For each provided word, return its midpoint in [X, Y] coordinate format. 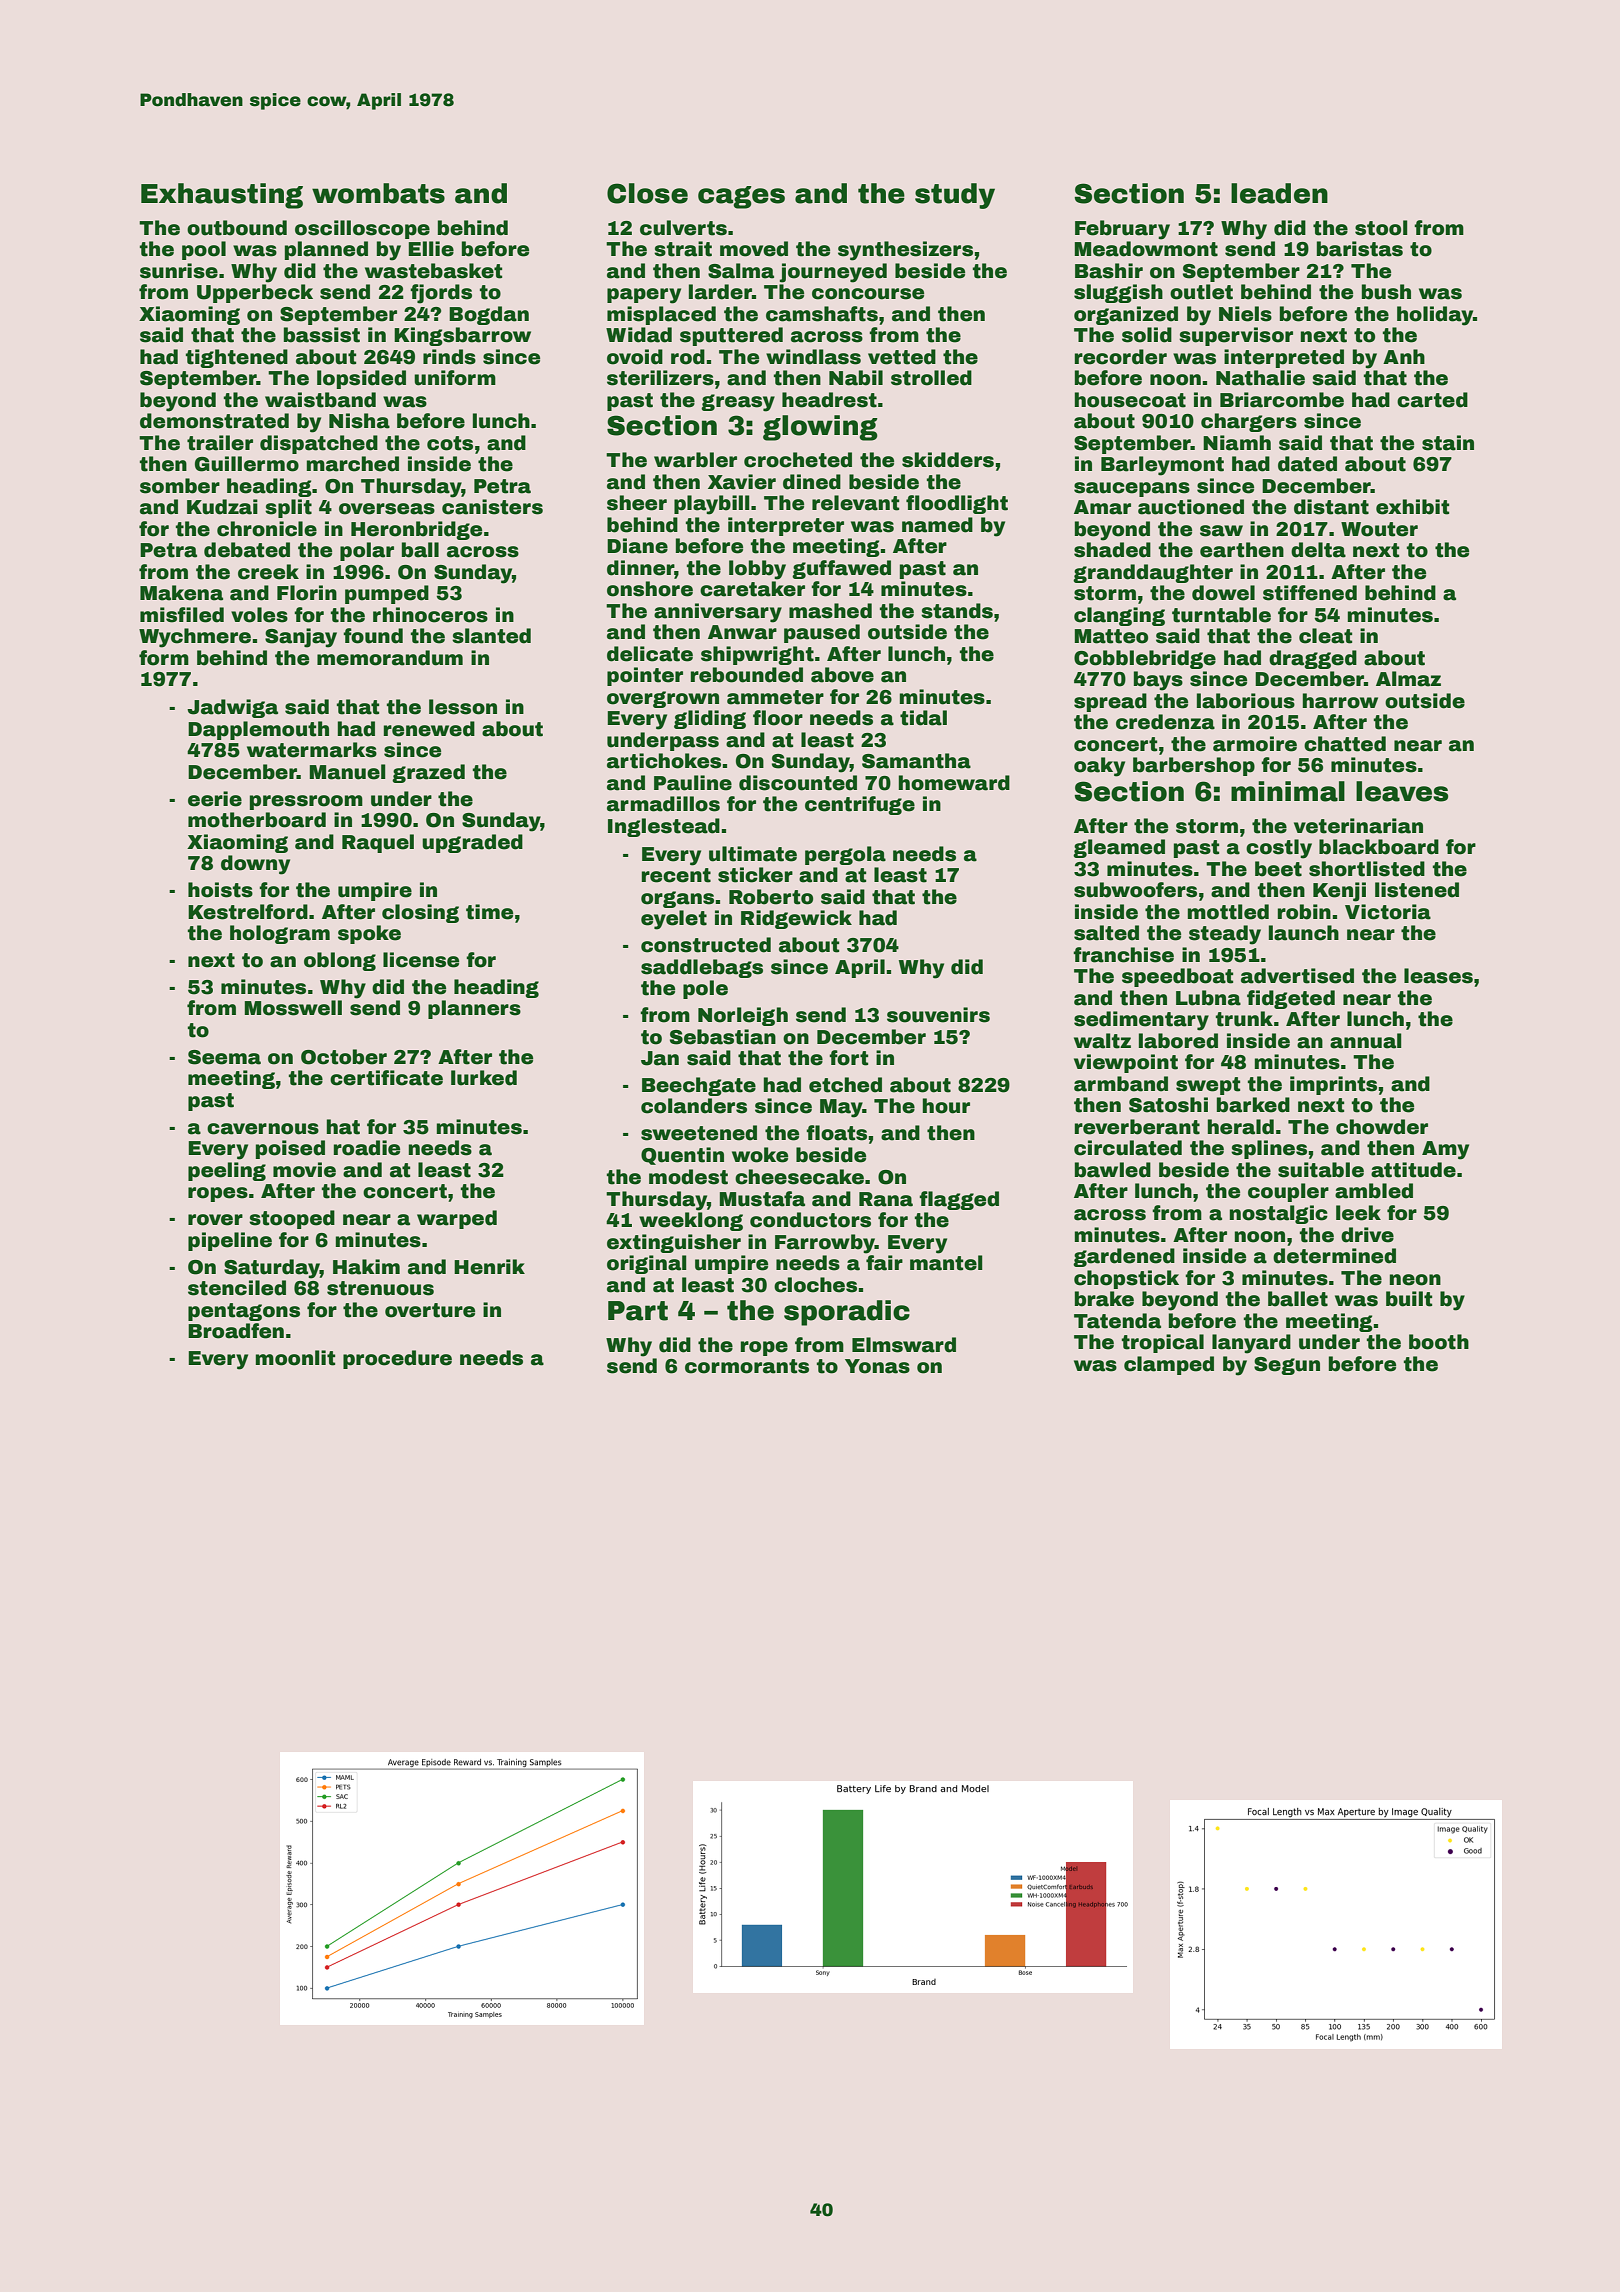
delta [1318, 550]
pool [204, 250]
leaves [1402, 791]
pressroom [306, 802]
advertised [1297, 976]
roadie [367, 1148]
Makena [181, 593]
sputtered [731, 336]
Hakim [366, 1267]
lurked [484, 1078]
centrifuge [860, 805]
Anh [1404, 356]
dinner [640, 568]
